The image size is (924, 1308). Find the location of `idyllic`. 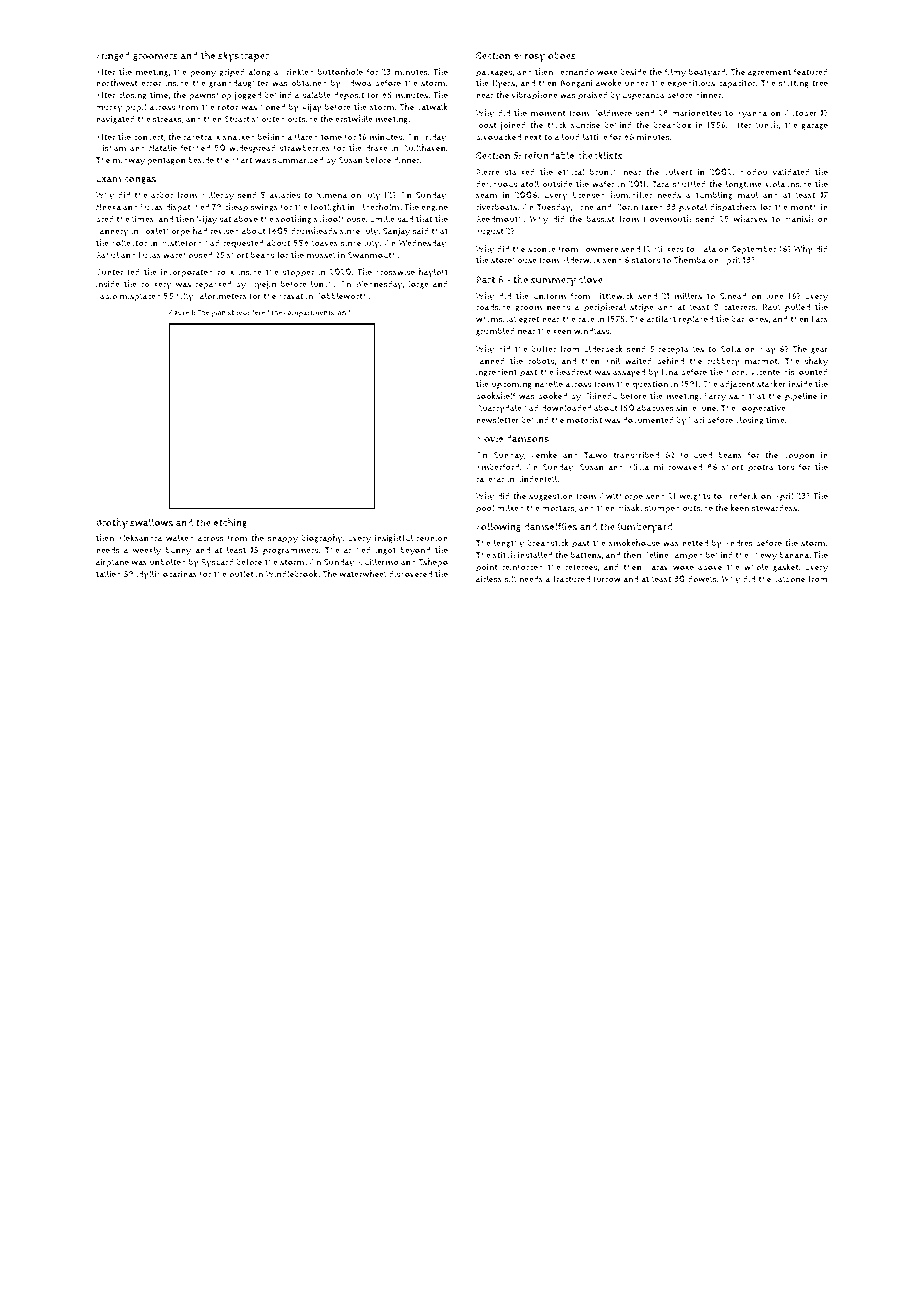

idyllic is located at coordinates (148, 575).
